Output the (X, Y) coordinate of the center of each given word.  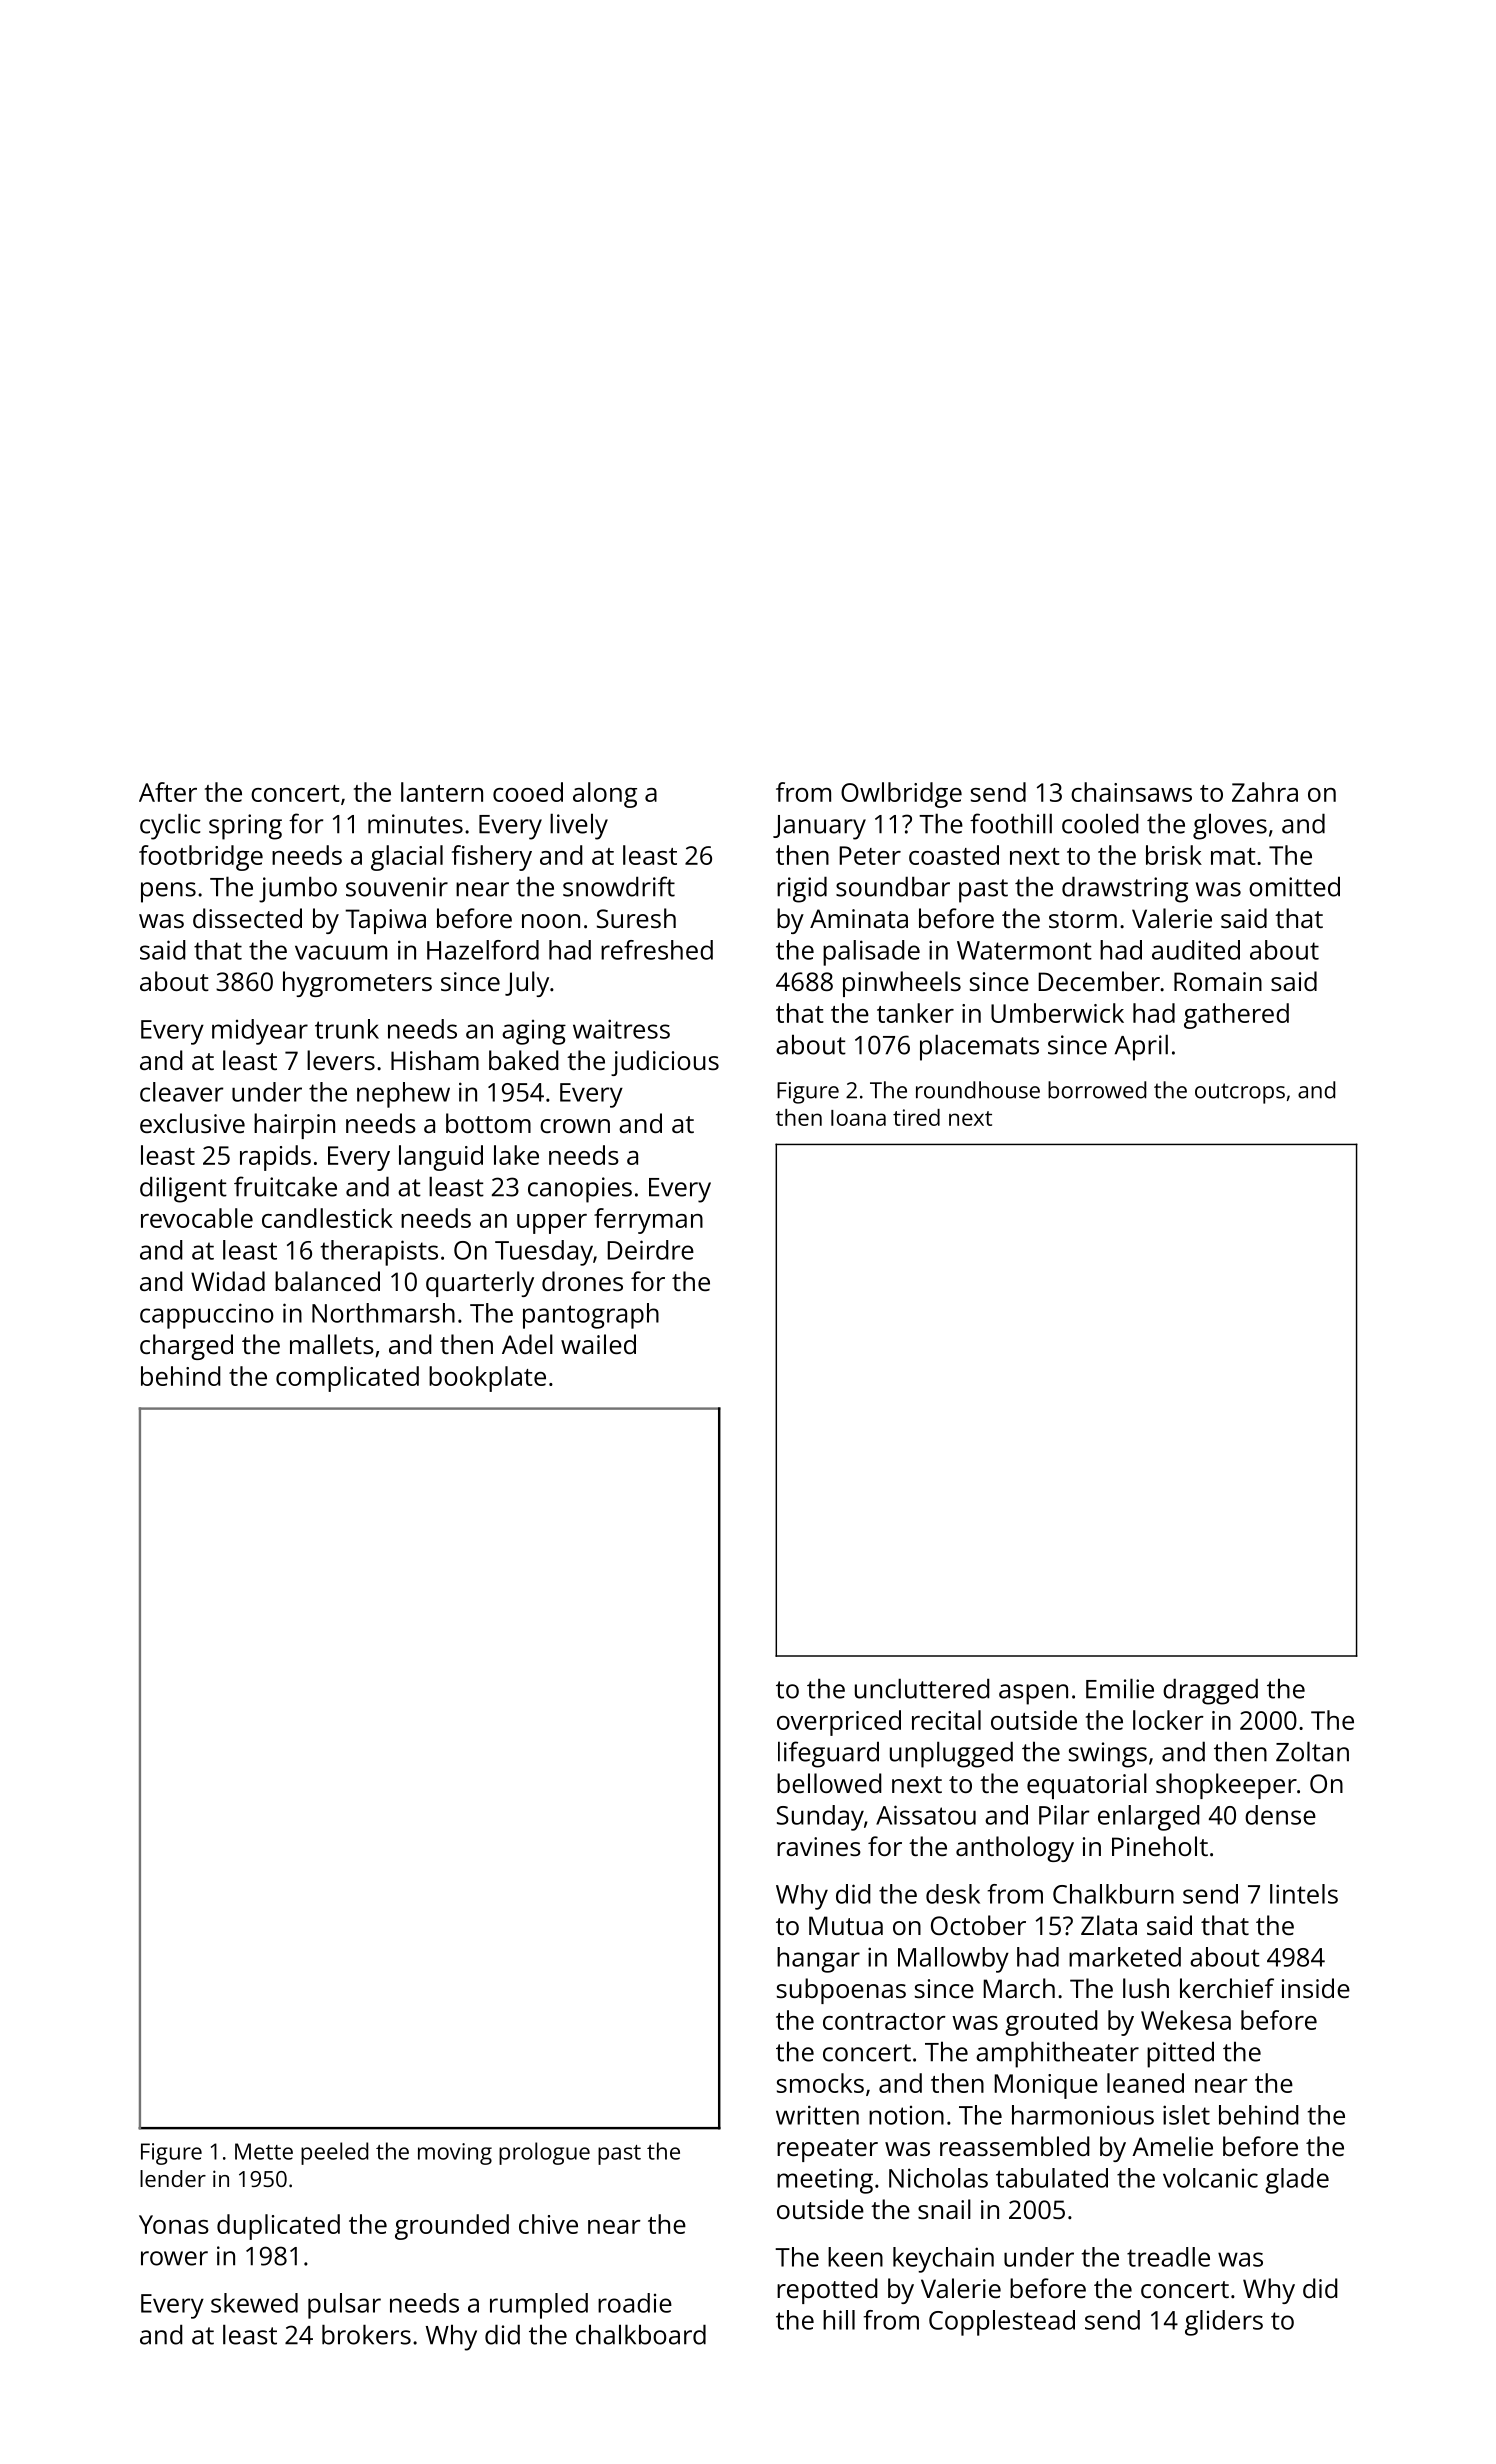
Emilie (1120, 1688)
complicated (347, 1379)
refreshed (657, 950)
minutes (415, 824)
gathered (1236, 1016)
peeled (334, 2153)
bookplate (487, 1379)
